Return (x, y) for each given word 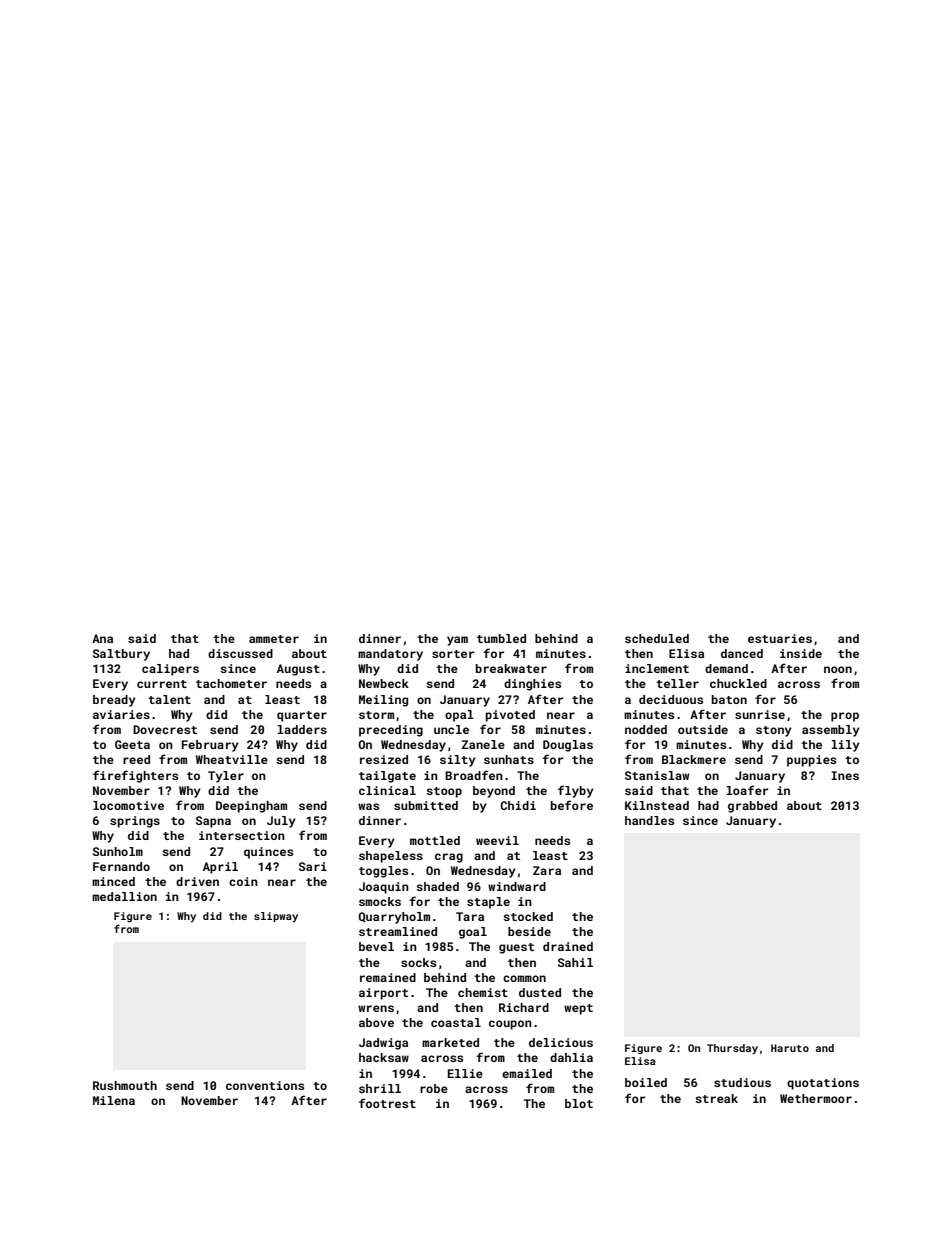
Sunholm (118, 851)
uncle (451, 729)
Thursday (732, 1049)
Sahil (575, 962)
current (162, 684)
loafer (747, 790)
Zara (547, 870)
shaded (437, 886)
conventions (265, 1085)
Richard (524, 1007)
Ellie (465, 1073)
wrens (376, 1008)
